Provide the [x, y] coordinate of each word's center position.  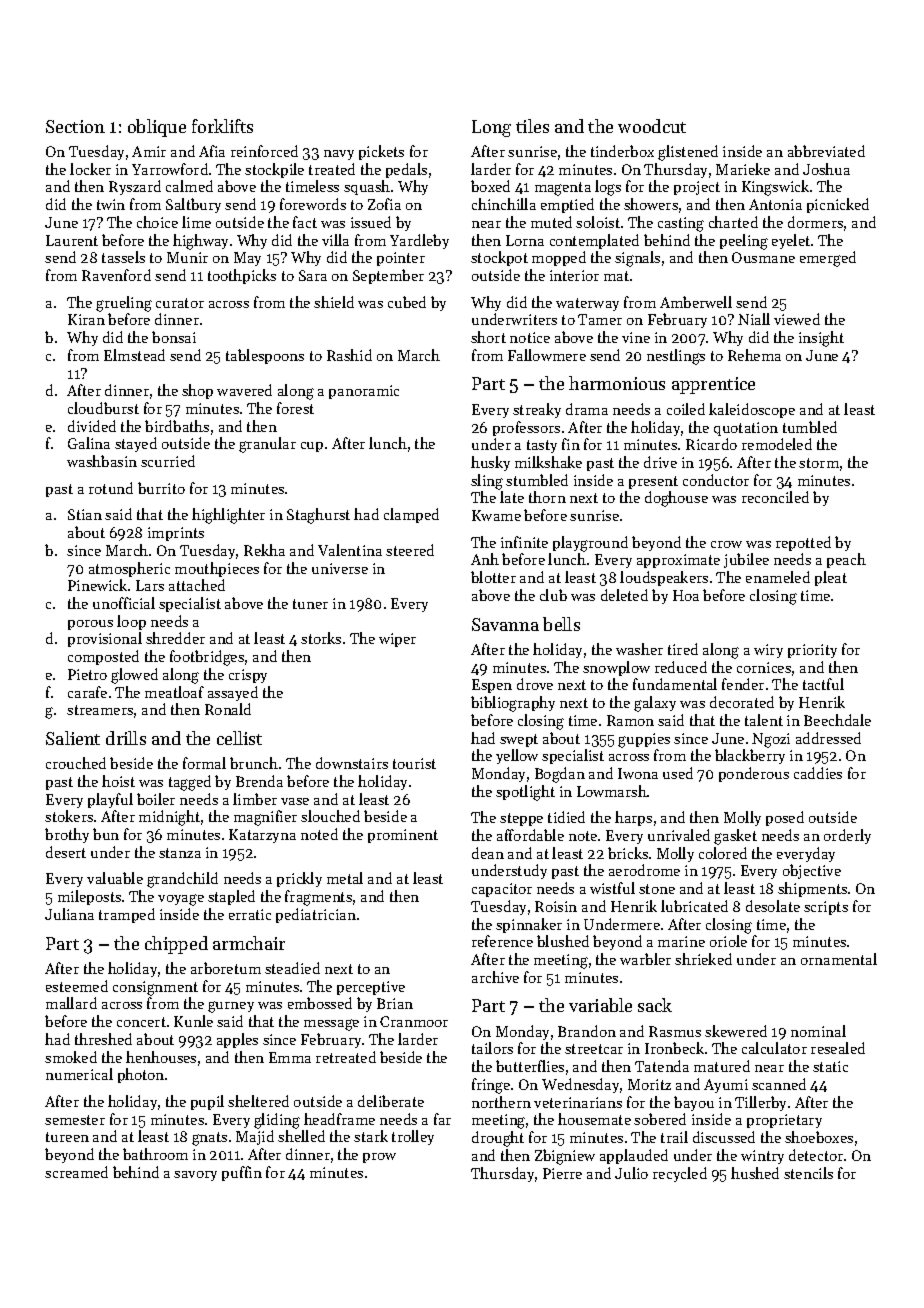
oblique [157, 128]
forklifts [222, 126]
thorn [547, 497]
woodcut [652, 126]
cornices [764, 667]
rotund [111, 488]
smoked [71, 1057]
